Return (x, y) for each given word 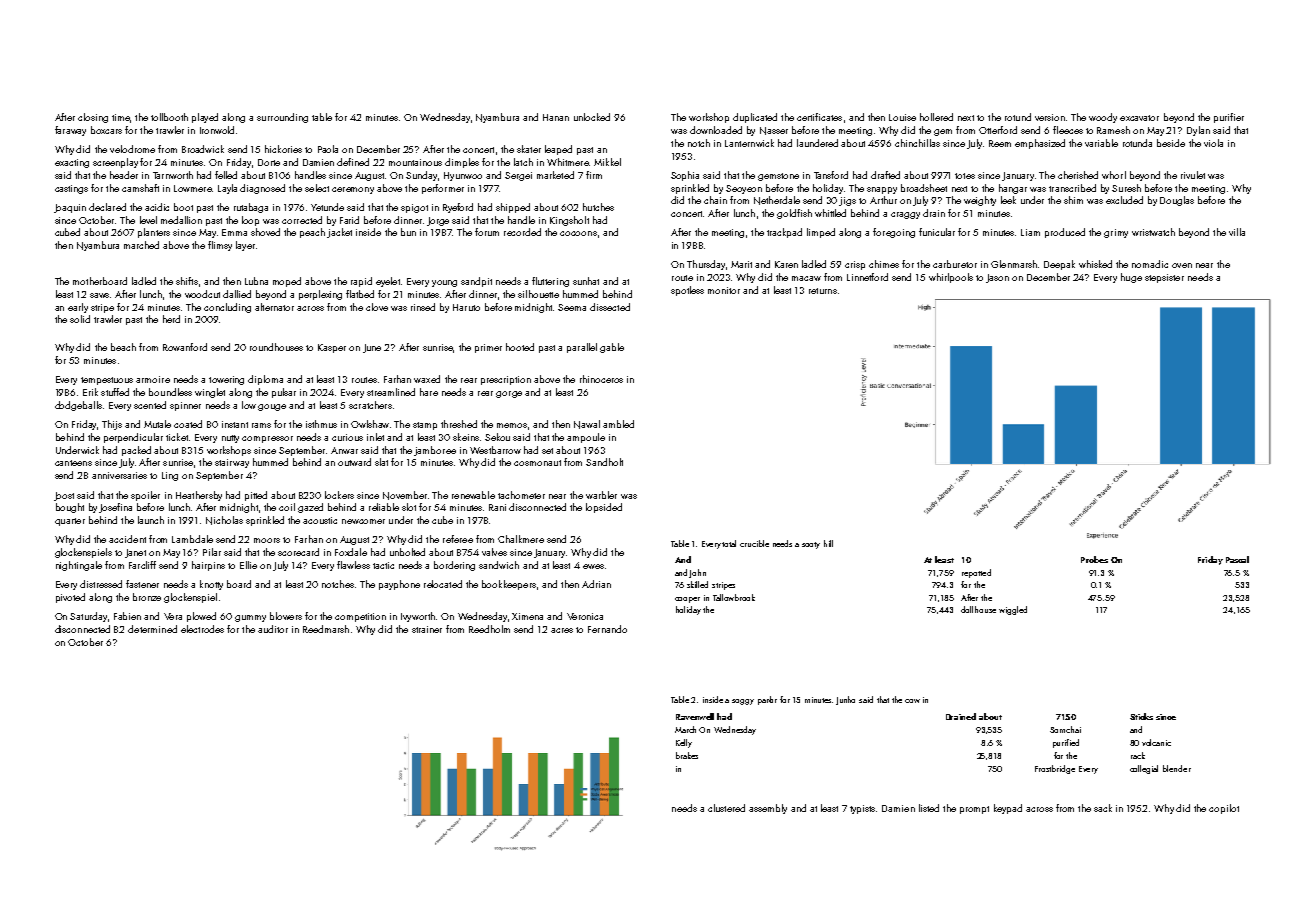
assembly (768, 809)
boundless (170, 392)
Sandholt (604, 462)
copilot (1224, 809)
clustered (726, 808)
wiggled (1013, 610)
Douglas (1177, 201)
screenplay (115, 163)
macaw (806, 278)
